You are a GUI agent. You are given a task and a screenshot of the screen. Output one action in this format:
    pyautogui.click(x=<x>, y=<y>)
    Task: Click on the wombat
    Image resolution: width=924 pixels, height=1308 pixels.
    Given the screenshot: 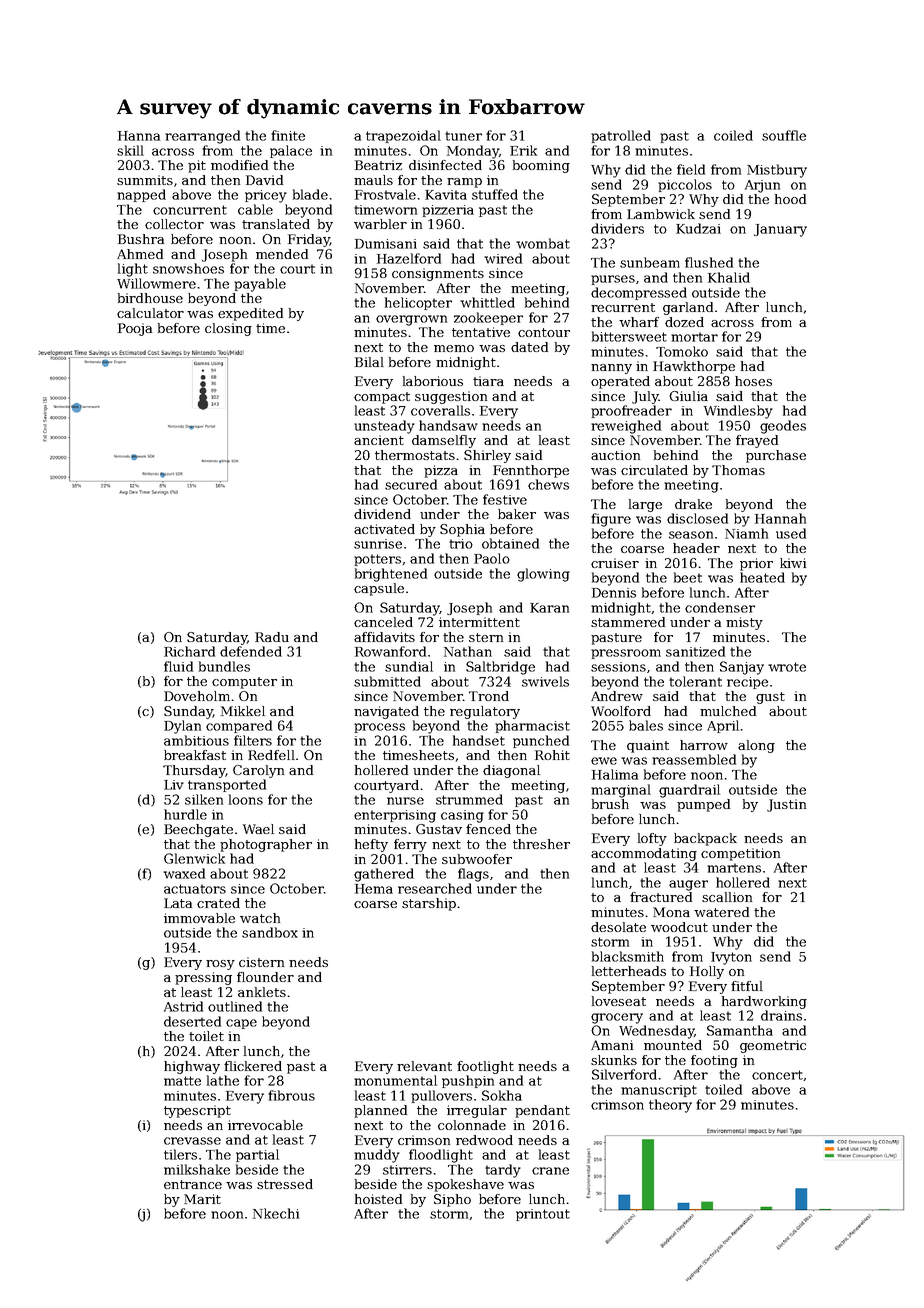 What is the action you would take?
    pyautogui.click(x=543, y=243)
